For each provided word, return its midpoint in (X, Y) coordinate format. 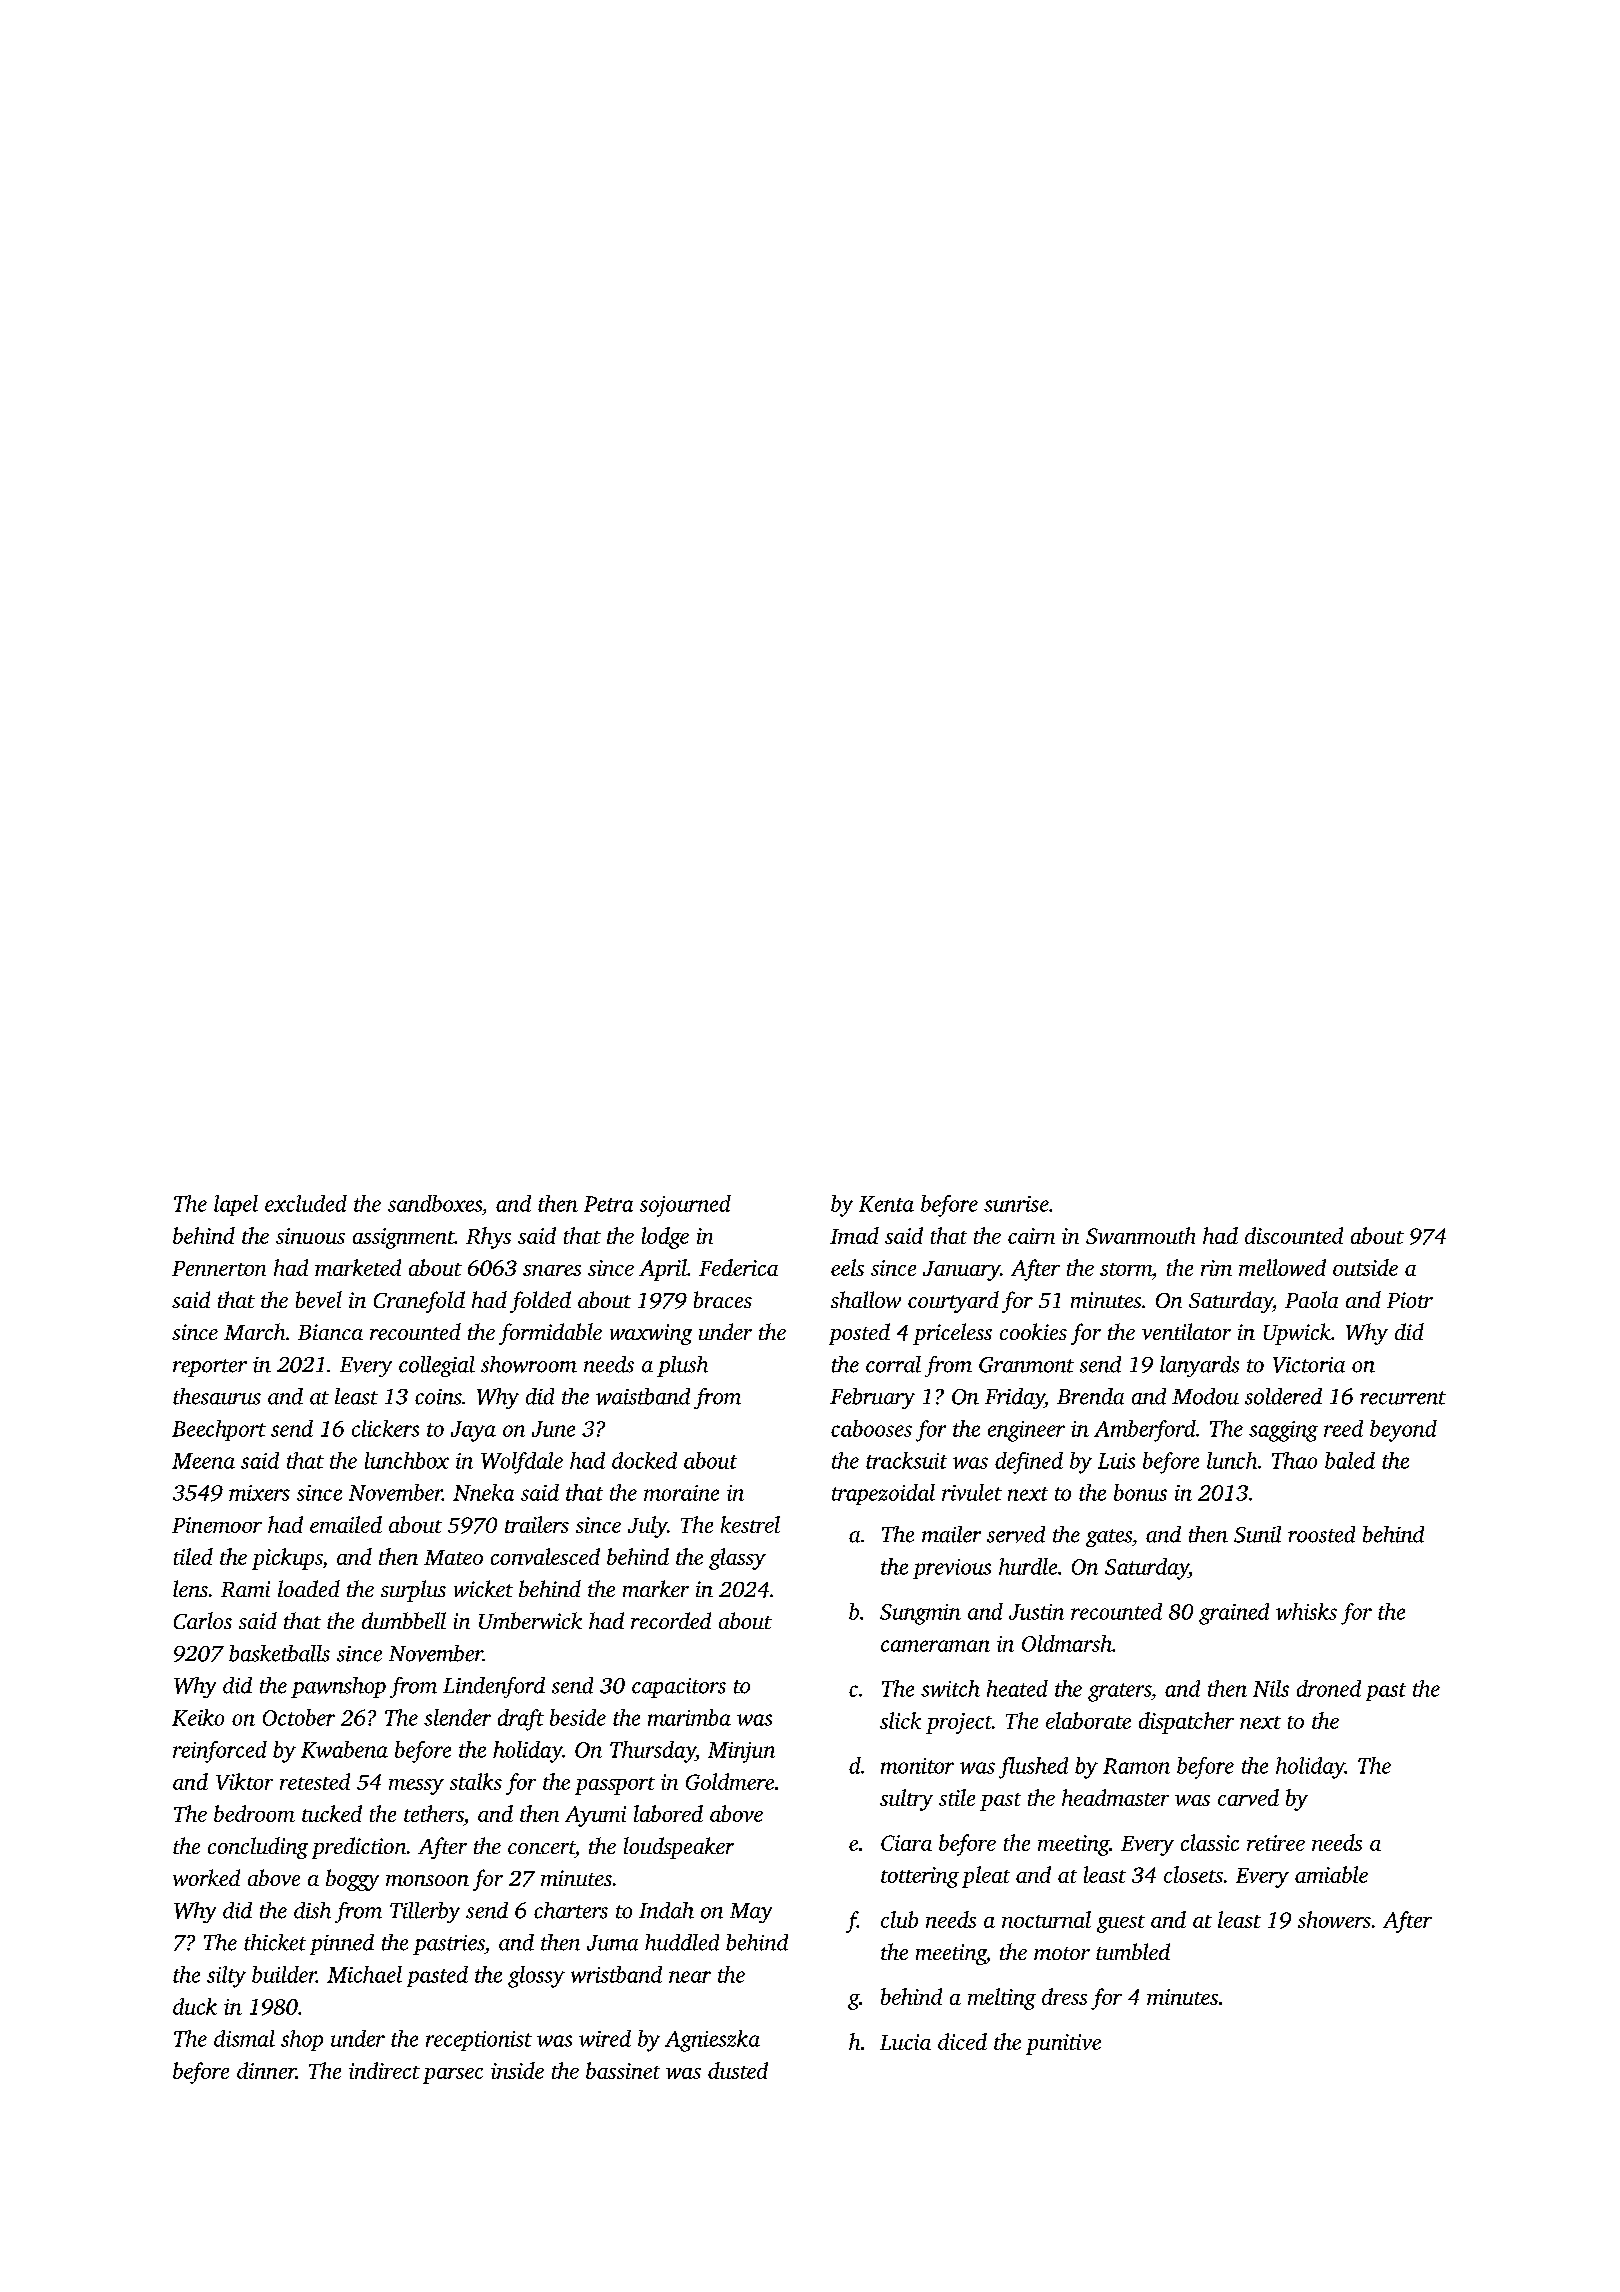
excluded (306, 1203)
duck (195, 2006)
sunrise (1016, 1204)
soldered (1283, 1396)
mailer (951, 1534)
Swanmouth (1140, 1235)
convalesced (545, 1556)
